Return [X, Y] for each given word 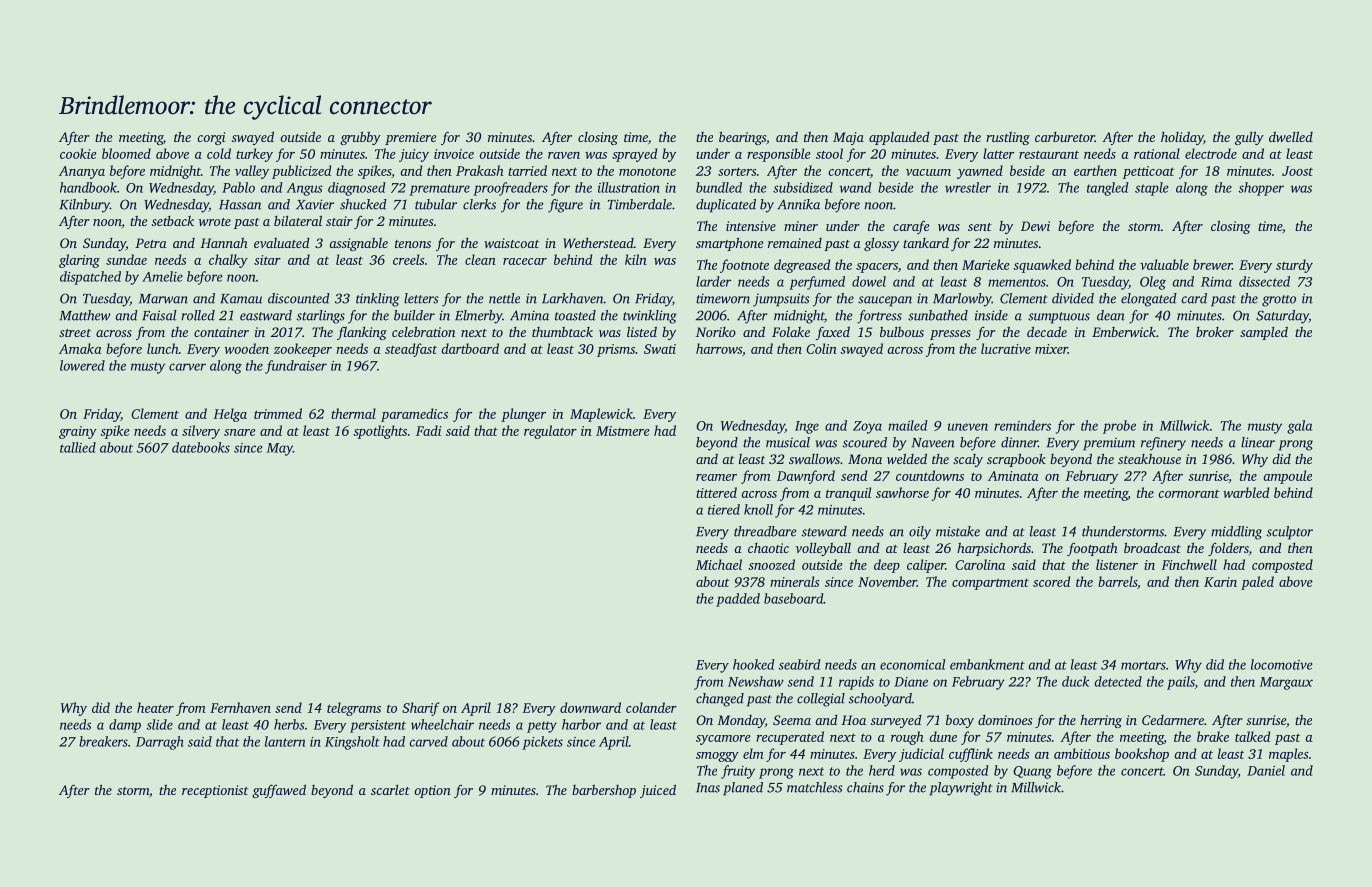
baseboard [793, 598]
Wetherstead [598, 243]
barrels [1117, 581]
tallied [78, 447]
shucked [363, 204]
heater [155, 707]
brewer [1212, 264]
